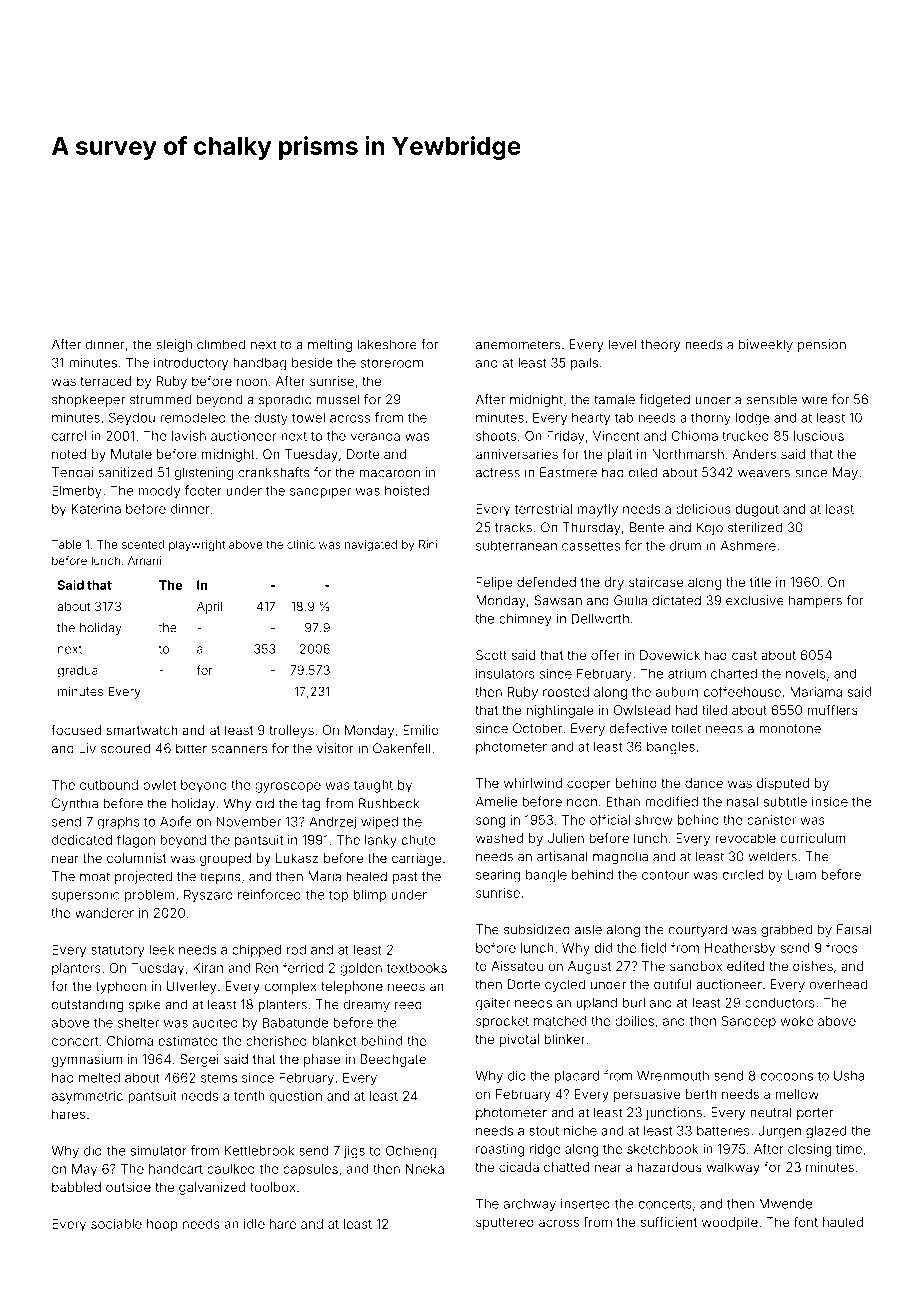 The width and height of the image is (924, 1314). I want to click on taught, so click(373, 786).
